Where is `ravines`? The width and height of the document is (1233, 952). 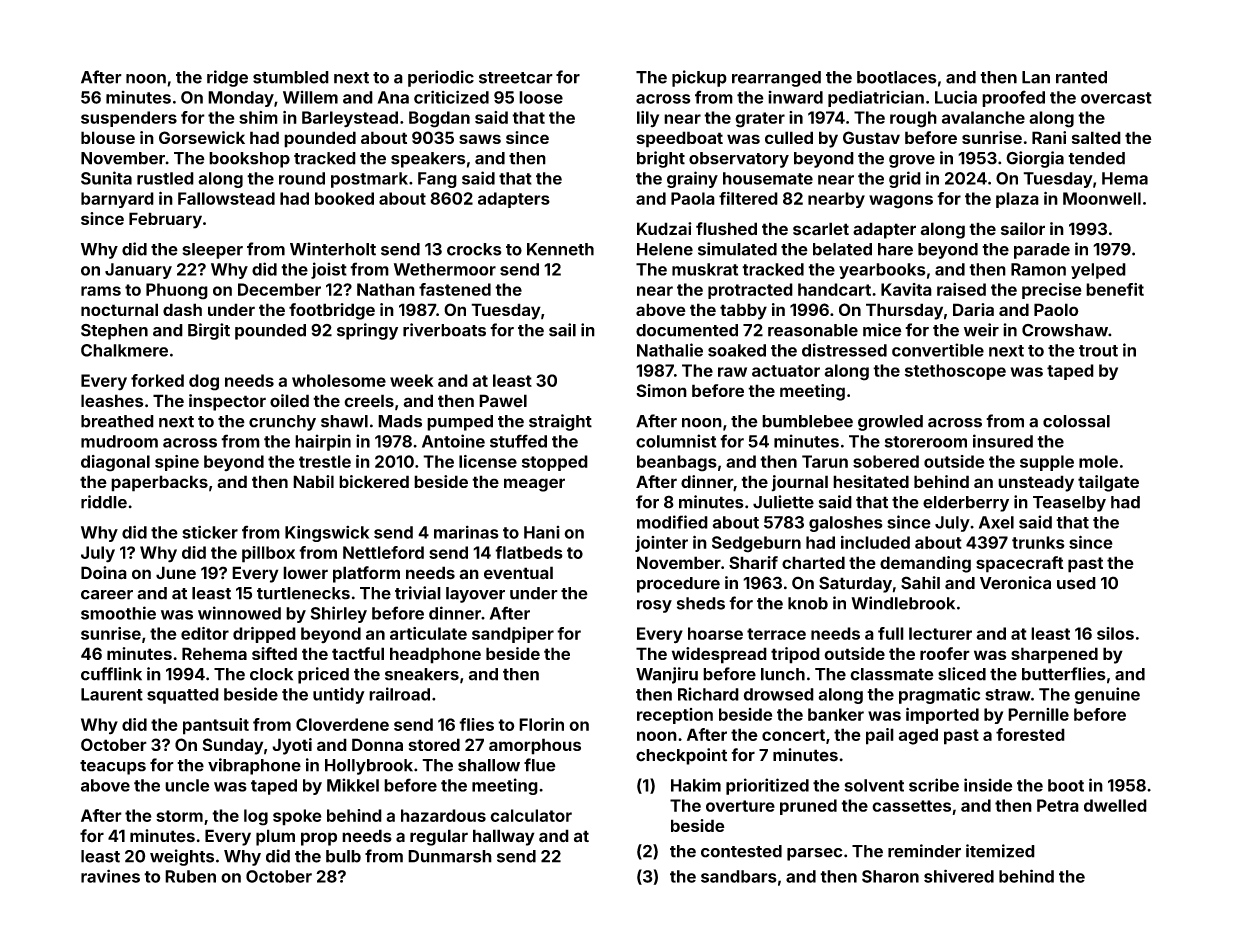
ravines is located at coordinates (110, 876).
